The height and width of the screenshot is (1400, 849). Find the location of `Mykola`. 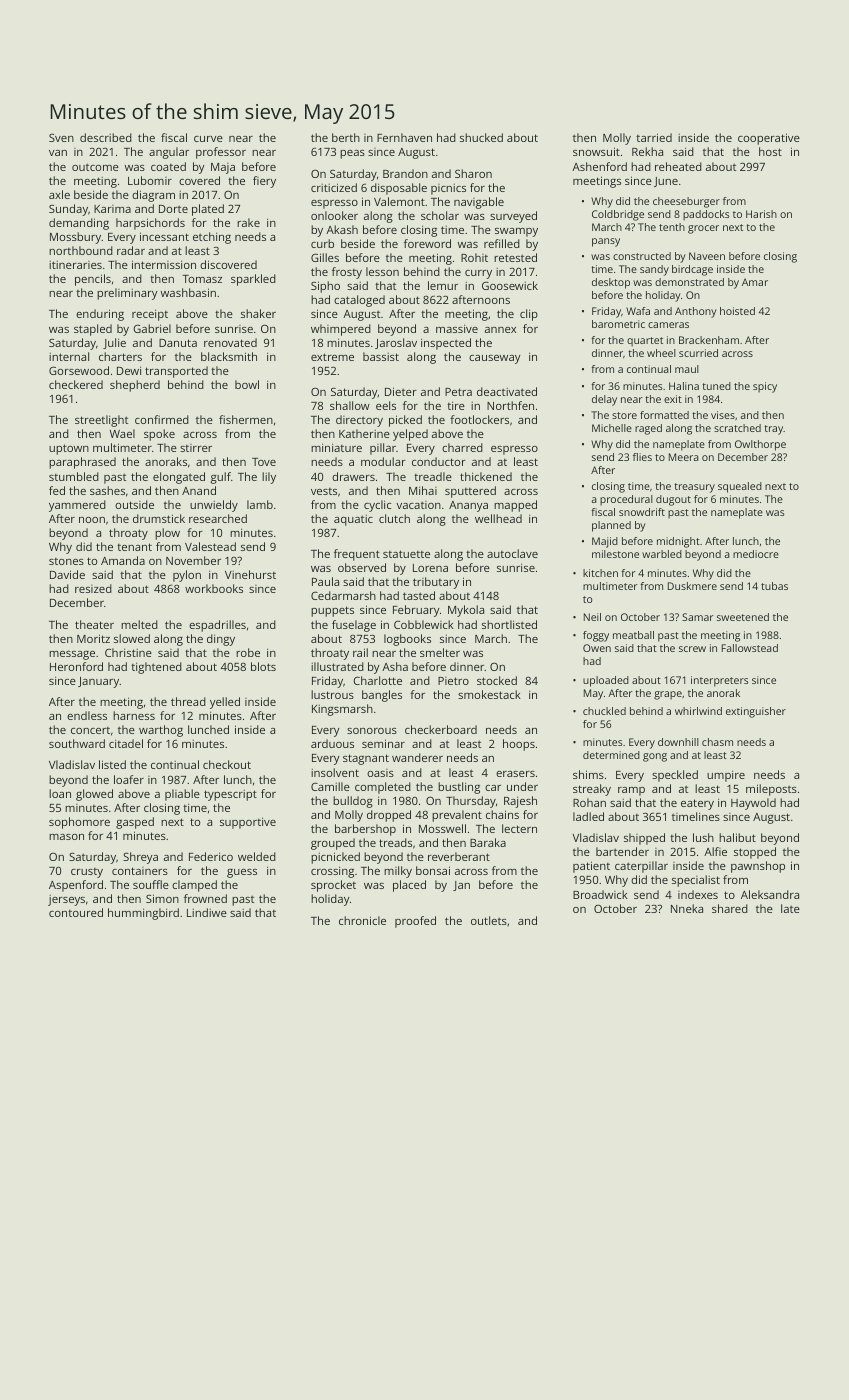

Mykola is located at coordinates (466, 611).
